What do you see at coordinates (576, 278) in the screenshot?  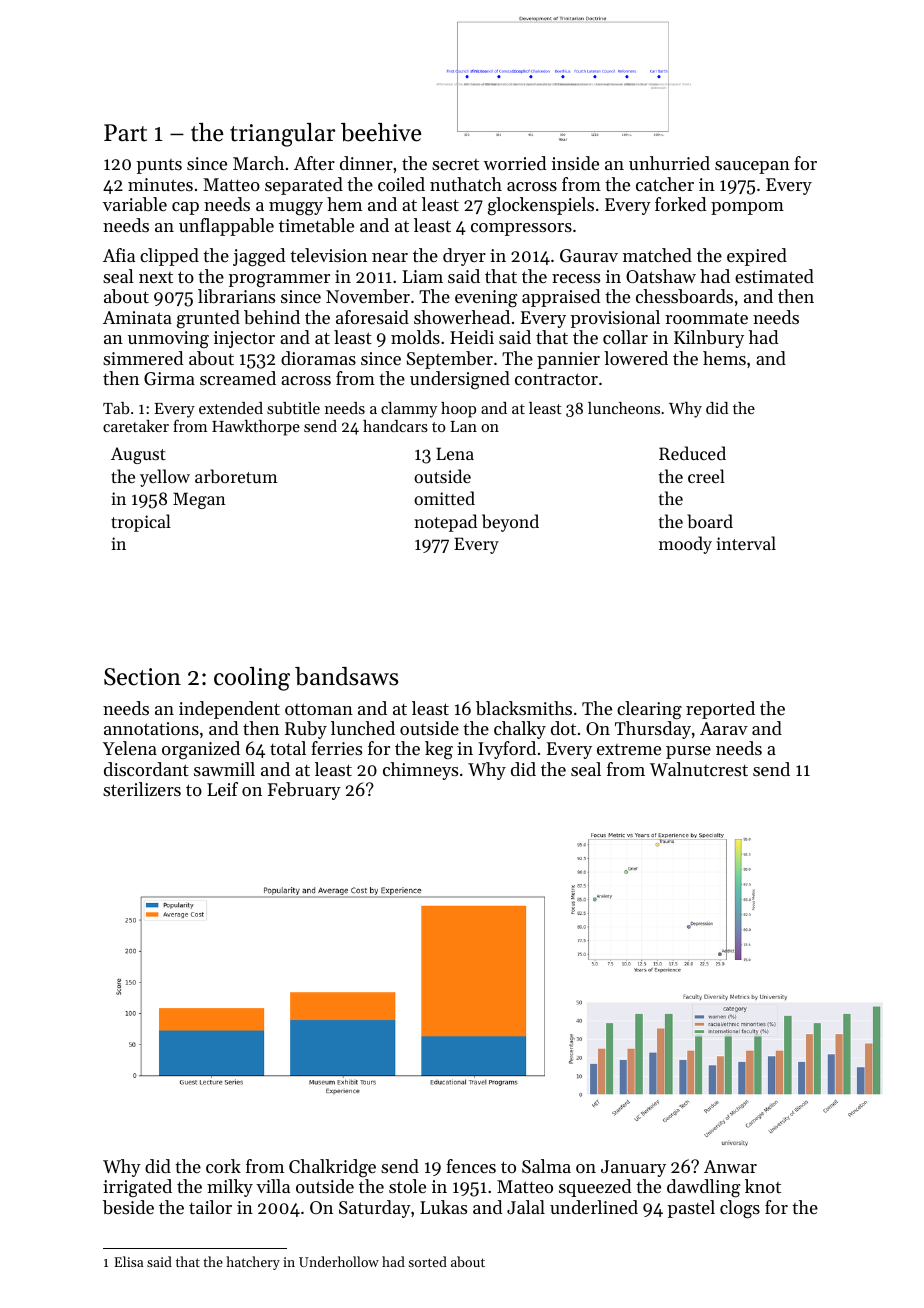 I see `recess` at bounding box center [576, 278].
